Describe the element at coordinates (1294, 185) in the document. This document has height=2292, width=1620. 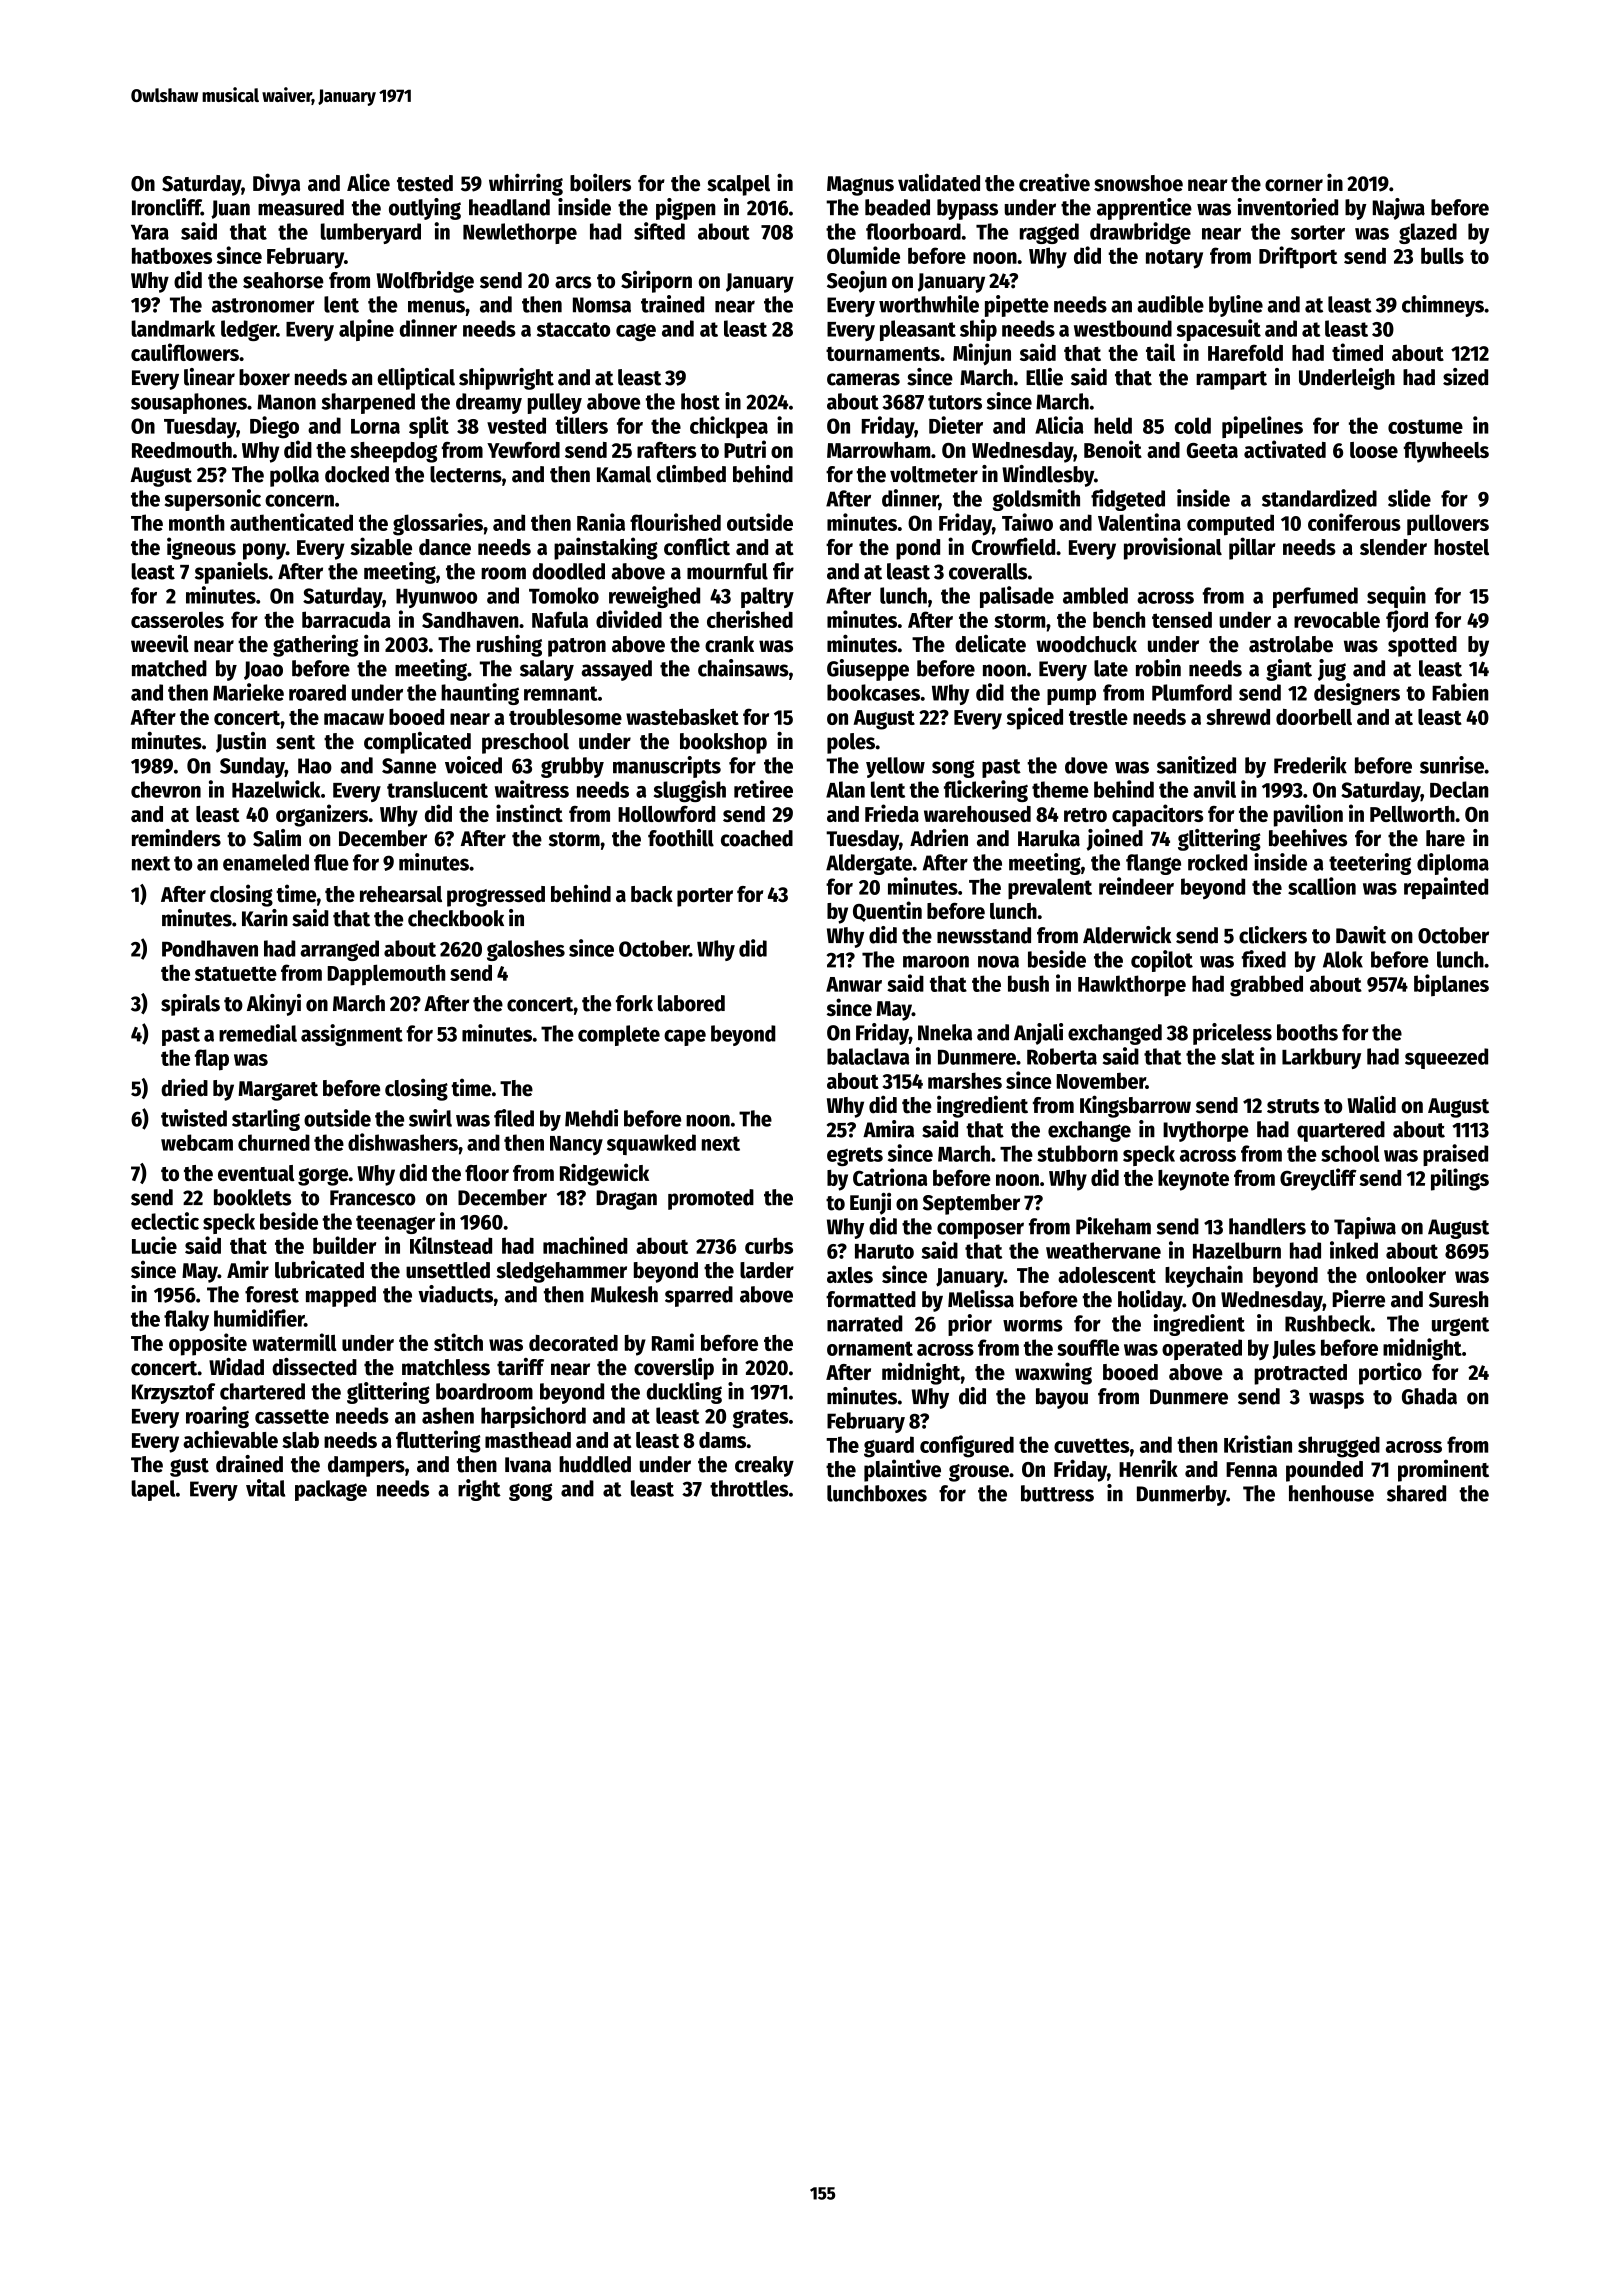
I see `corner` at that location.
